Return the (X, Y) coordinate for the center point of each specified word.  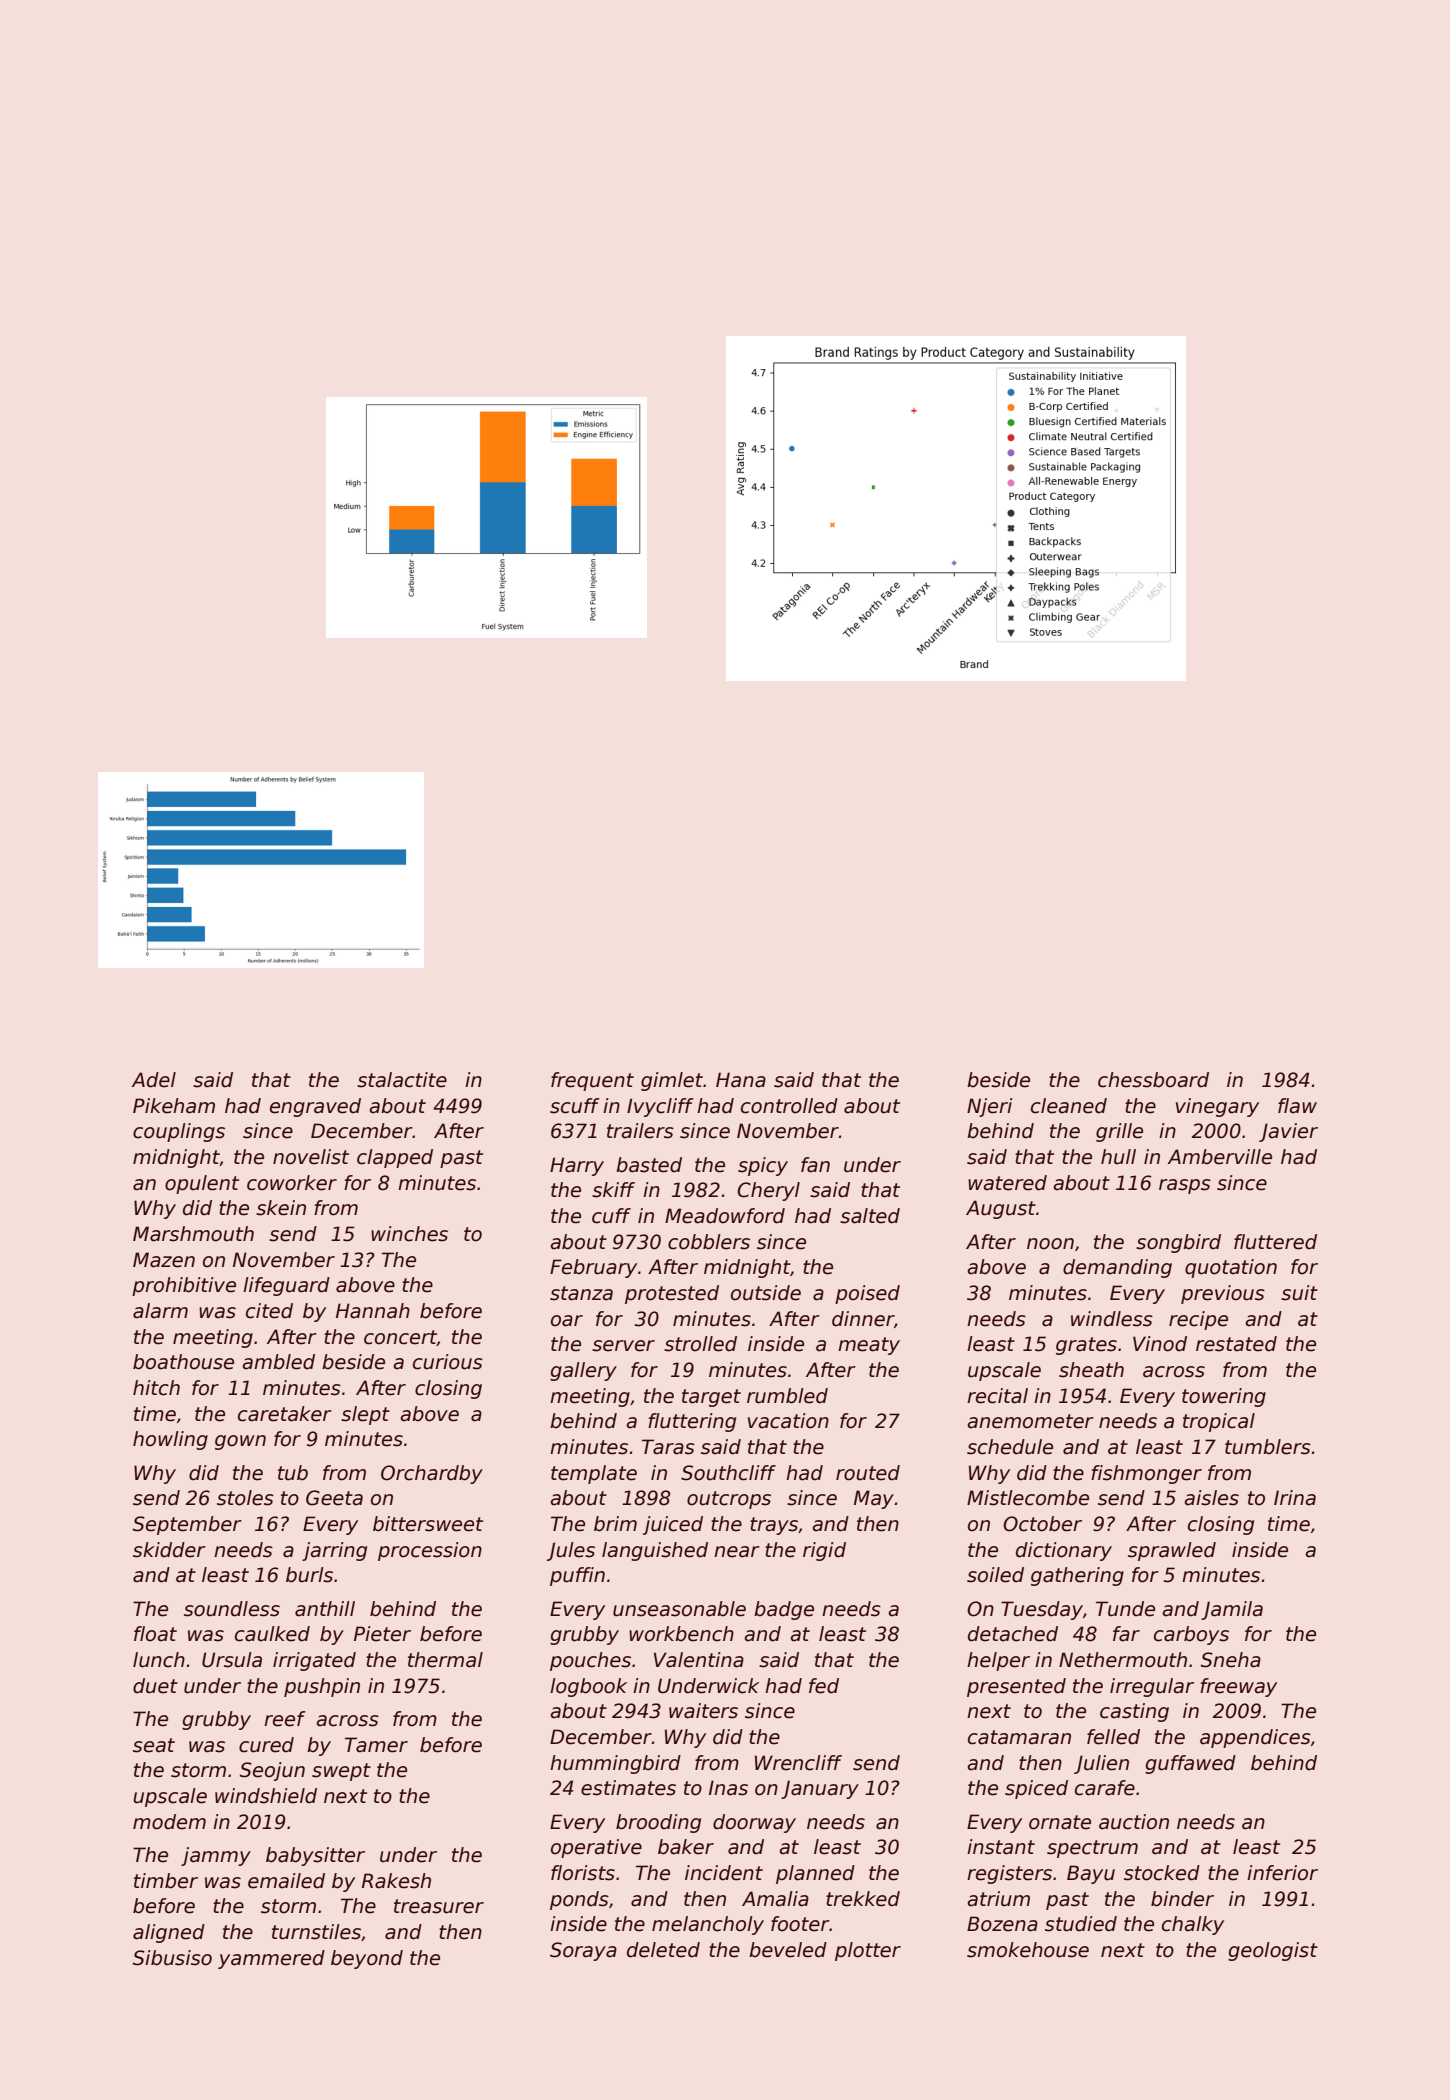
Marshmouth (193, 1234)
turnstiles (316, 1932)
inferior (1282, 1873)
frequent (592, 1081)
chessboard (1153, 1080)
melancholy (708, 1925)
